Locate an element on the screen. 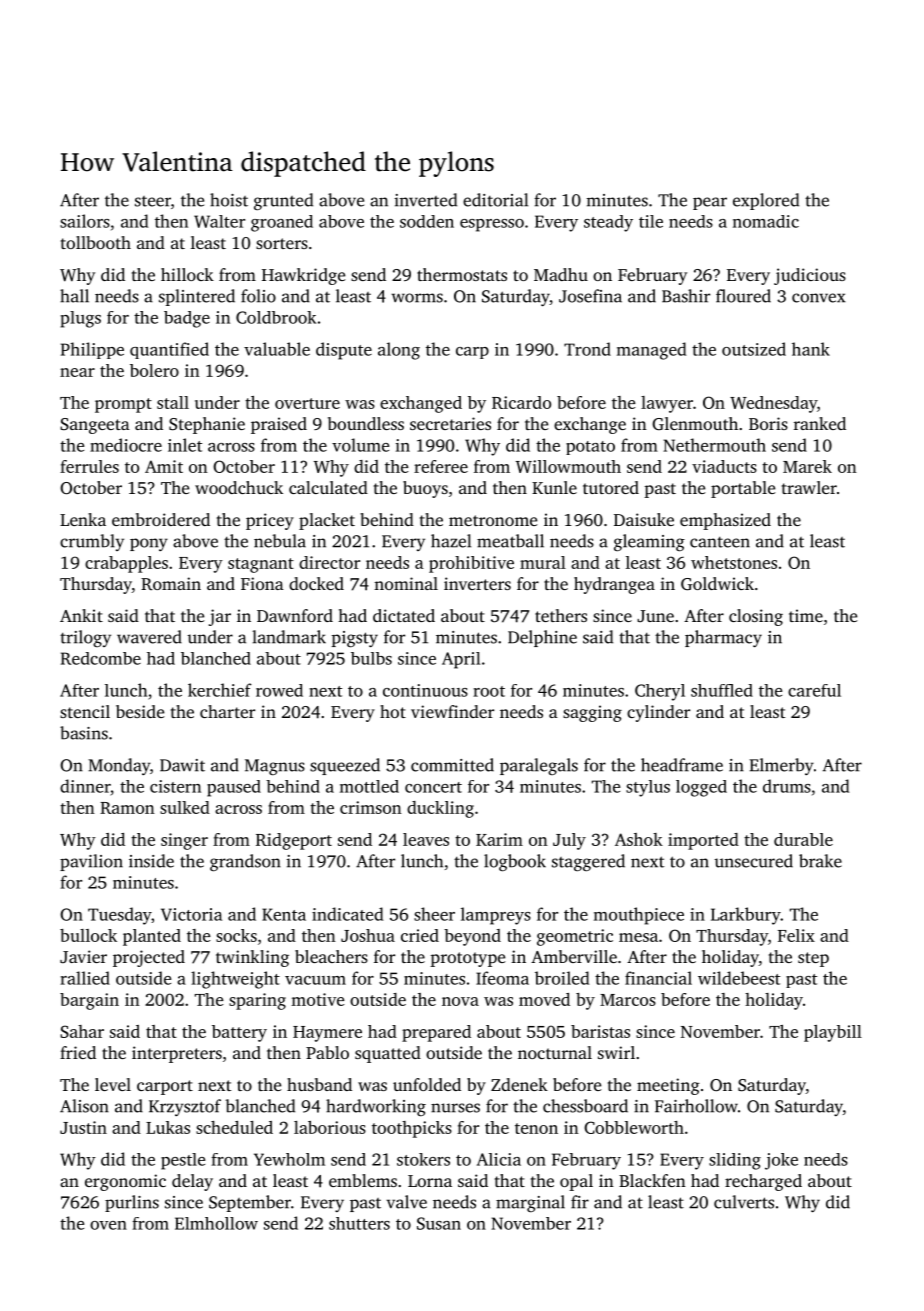  worms is located at coordinates (417, 298).
